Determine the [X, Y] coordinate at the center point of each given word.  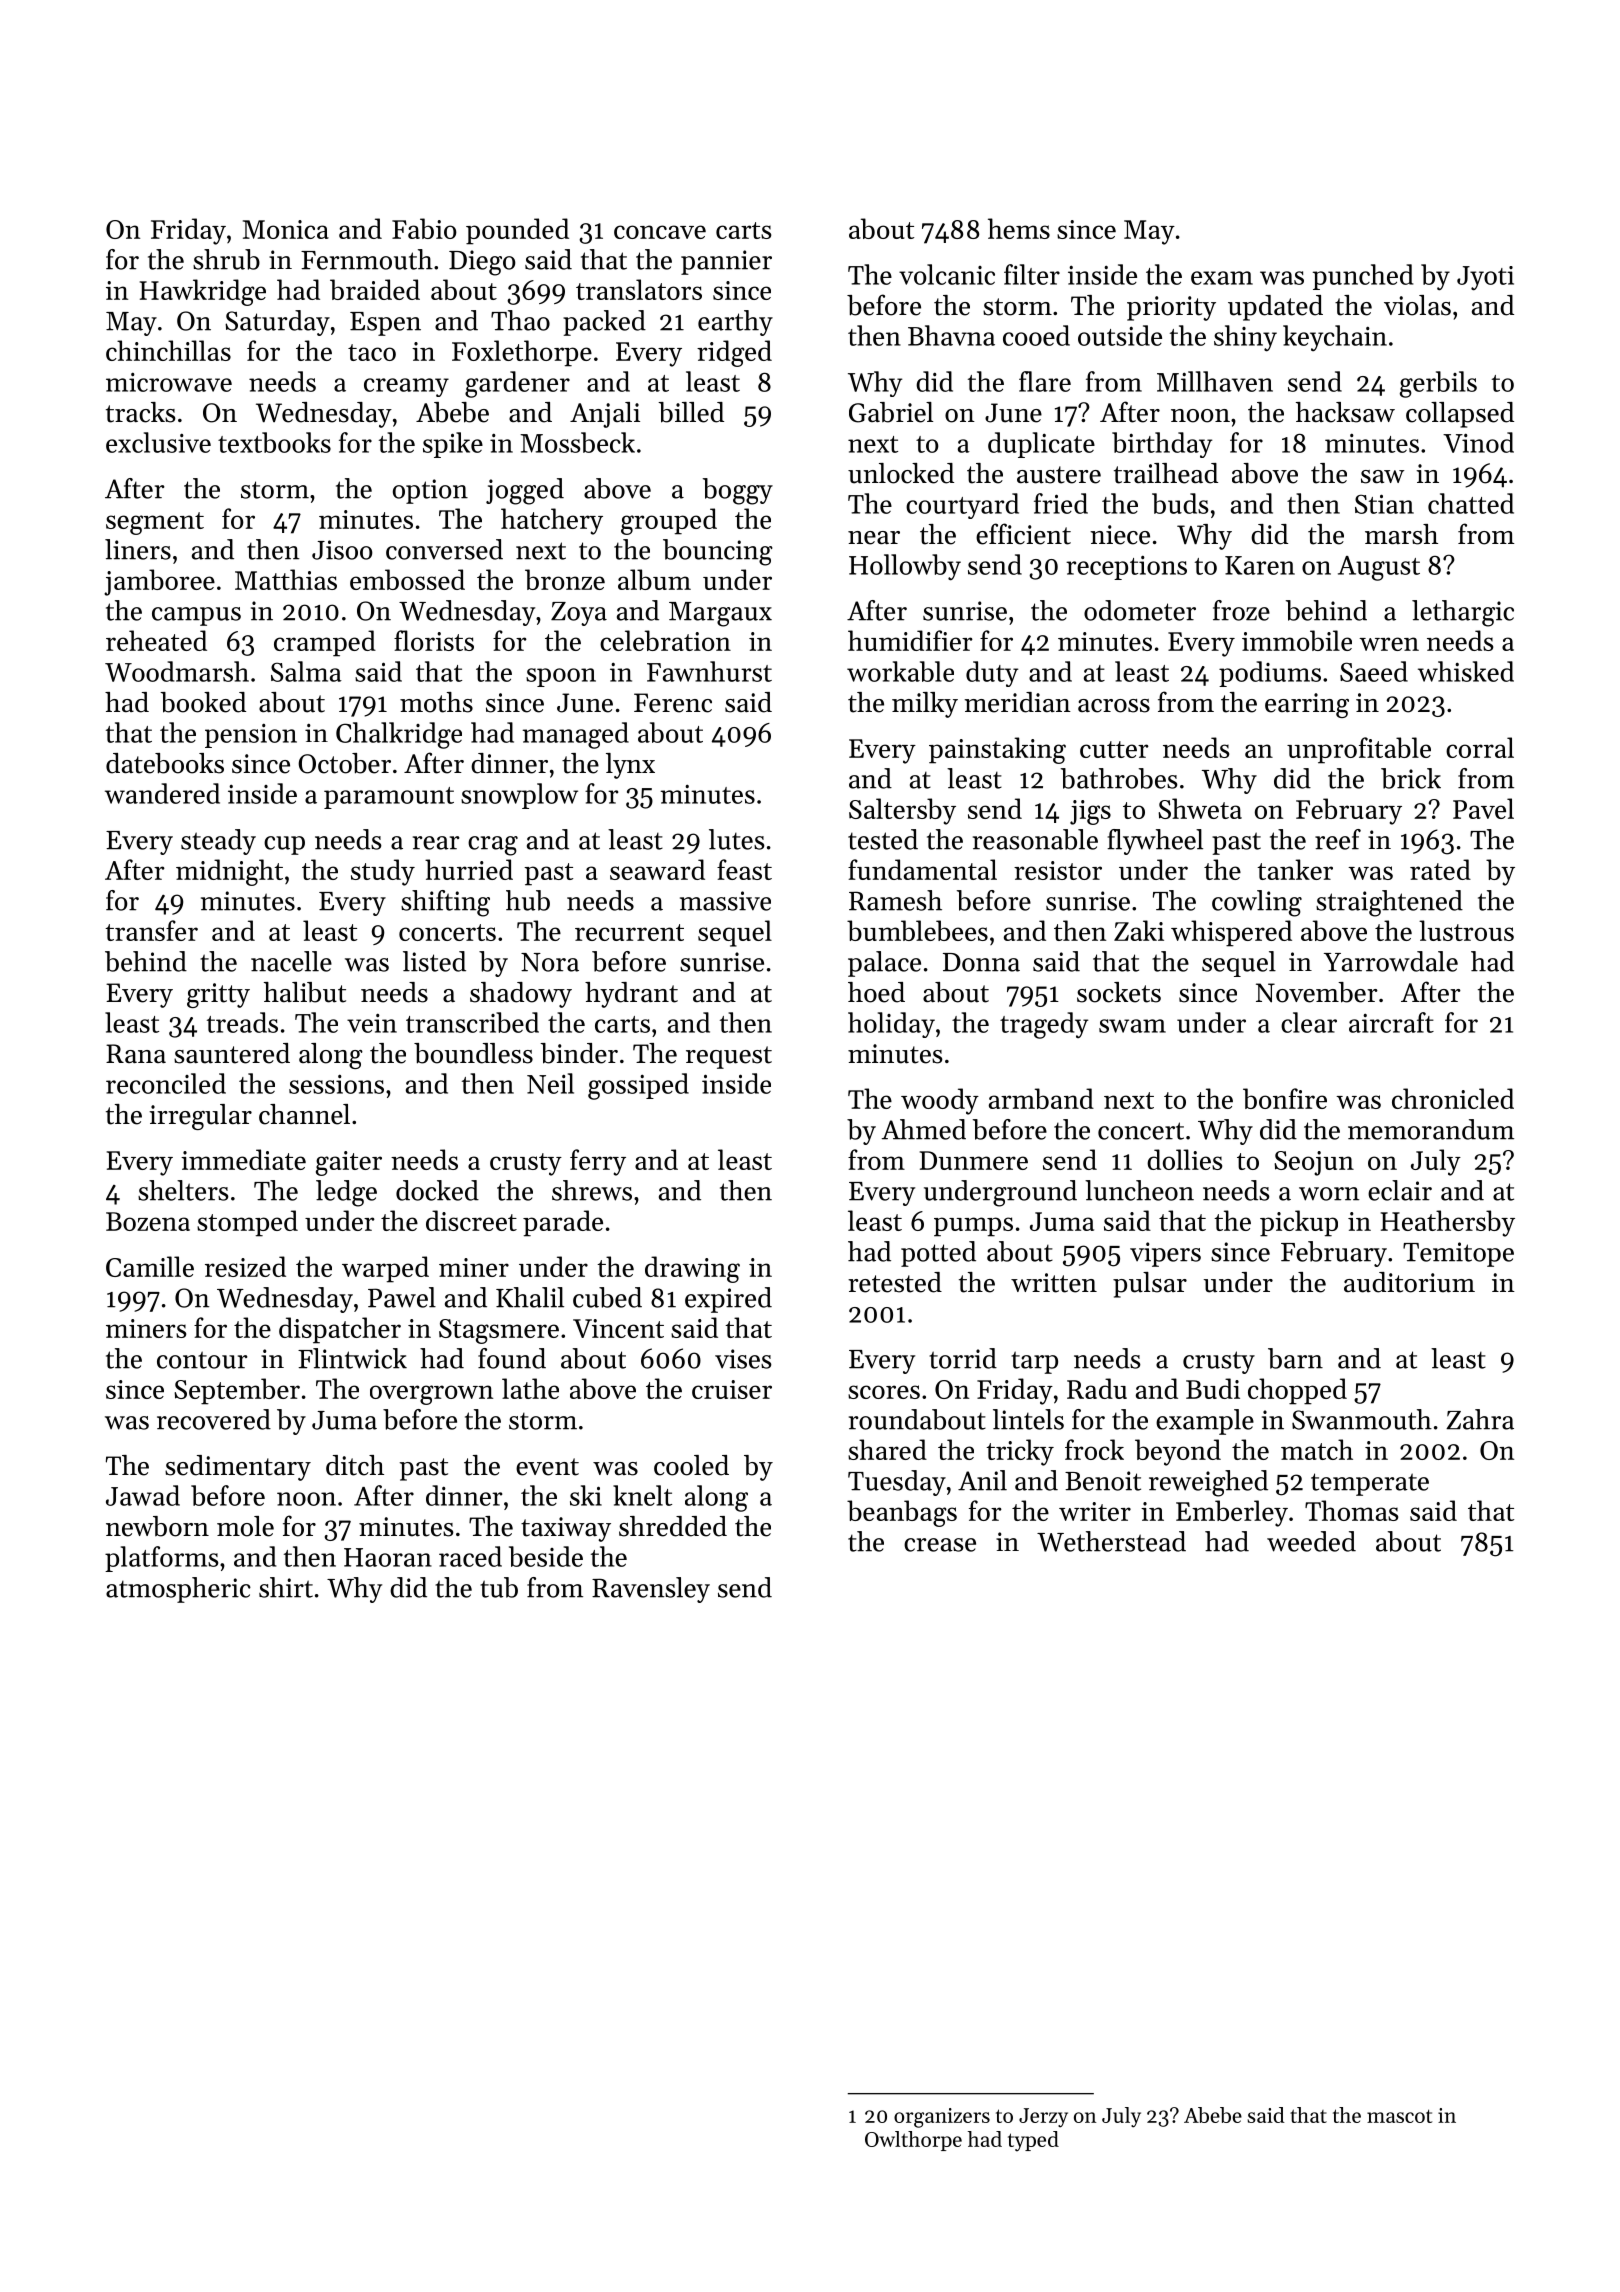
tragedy [1044, 1025]
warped [385, 1269]
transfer [151, 930]
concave [660, 232]
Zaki [1139, 930]
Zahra [1480, 1419]
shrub [226, 259]
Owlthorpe [913, 2141]
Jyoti [1485, 278]
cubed [607, 1297]
